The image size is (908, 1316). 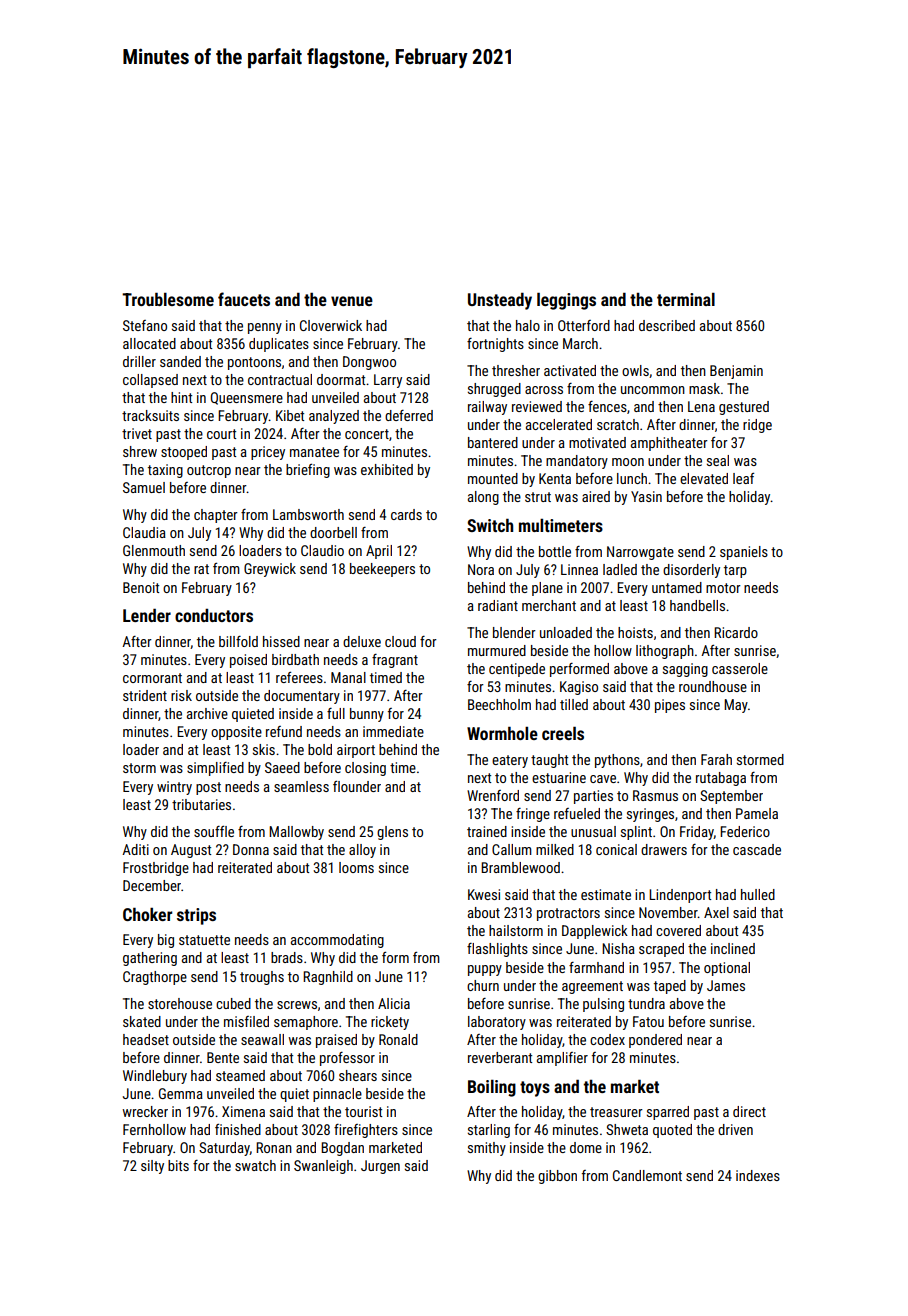 What do you see at coordinates (141, 587) in the screenshot?
I see `Benoit` at bounding box center [141, 587].
